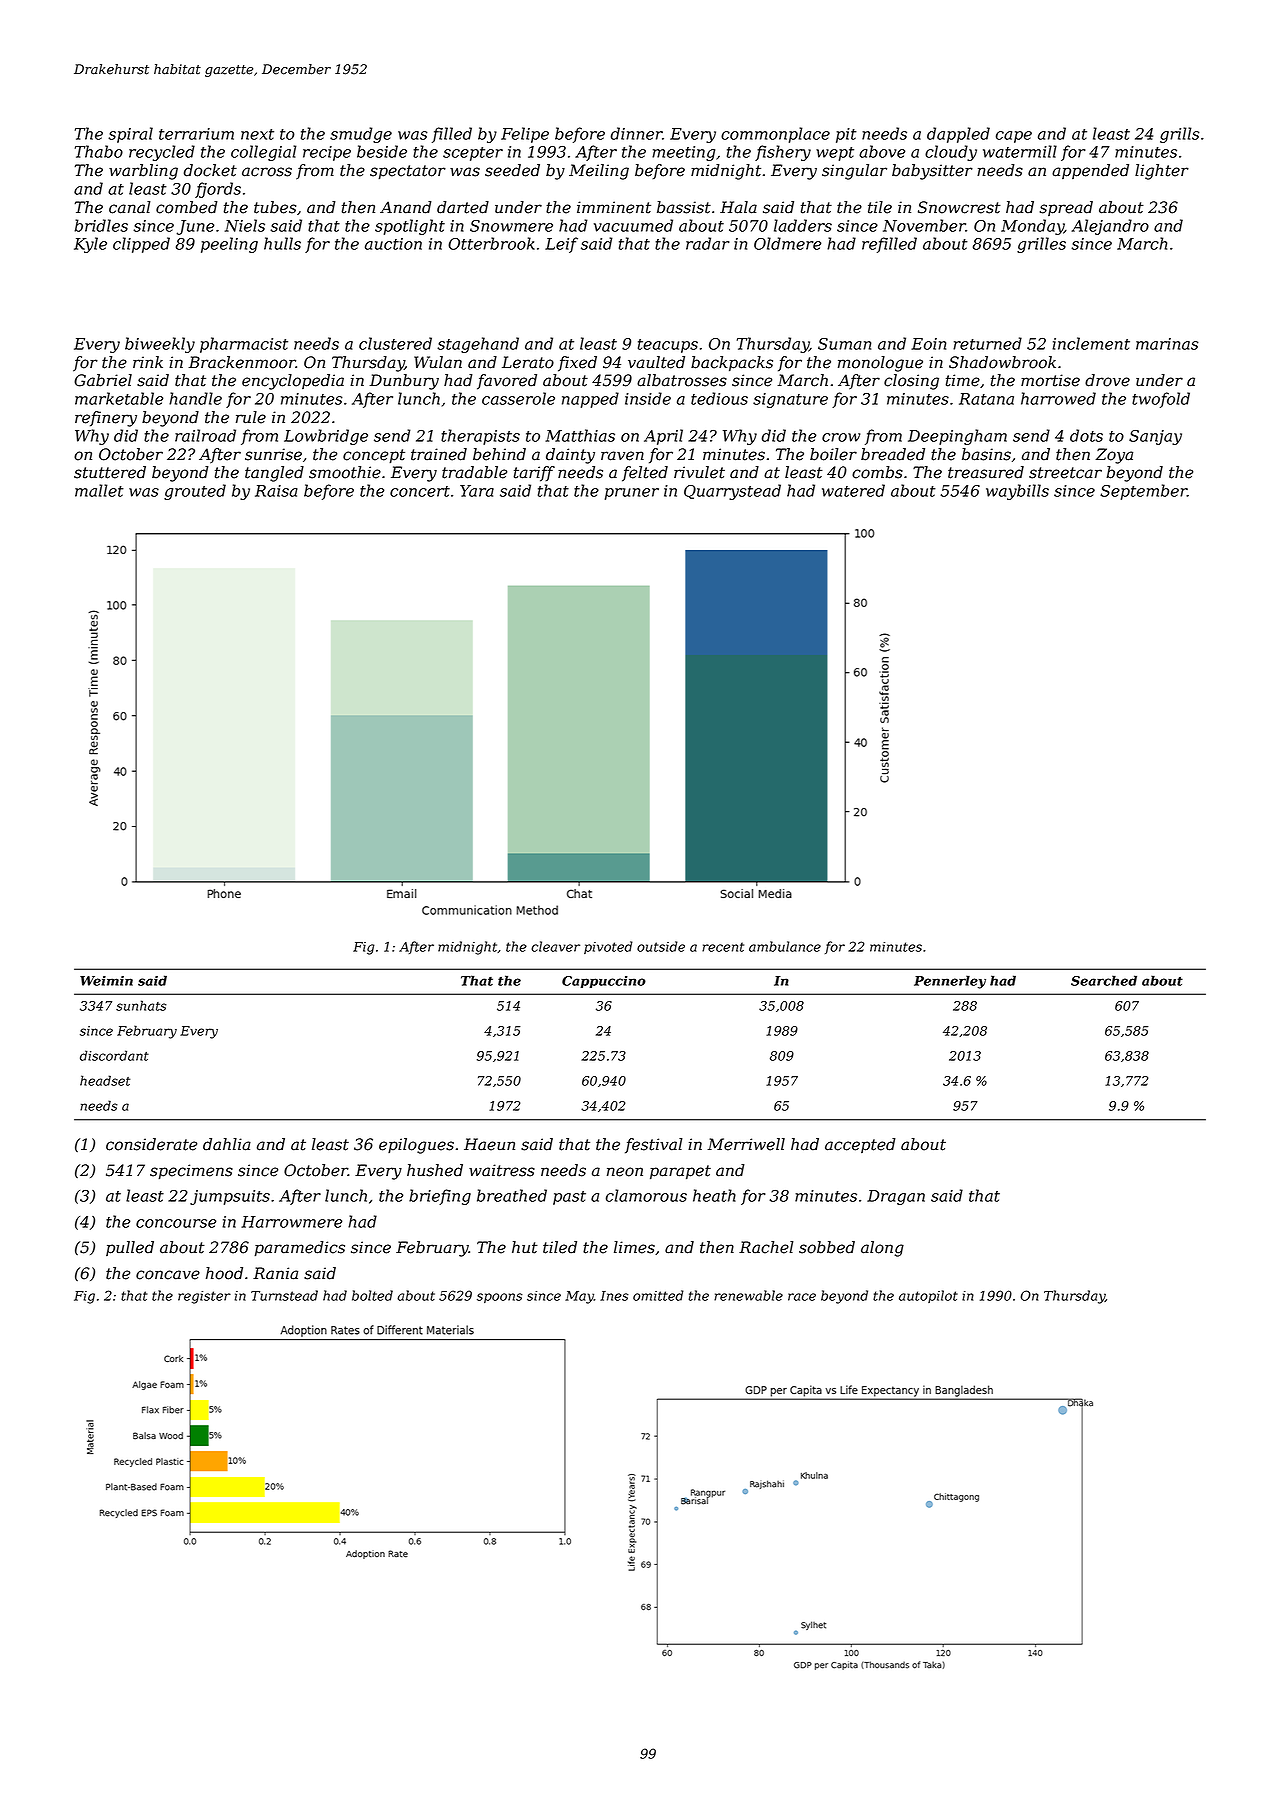 The height and width of the screenshot is (1811, 1280). What do you see at coordinates (708, 243) in the screenshot?
I see `radar` at bounding box center [708, 243].
